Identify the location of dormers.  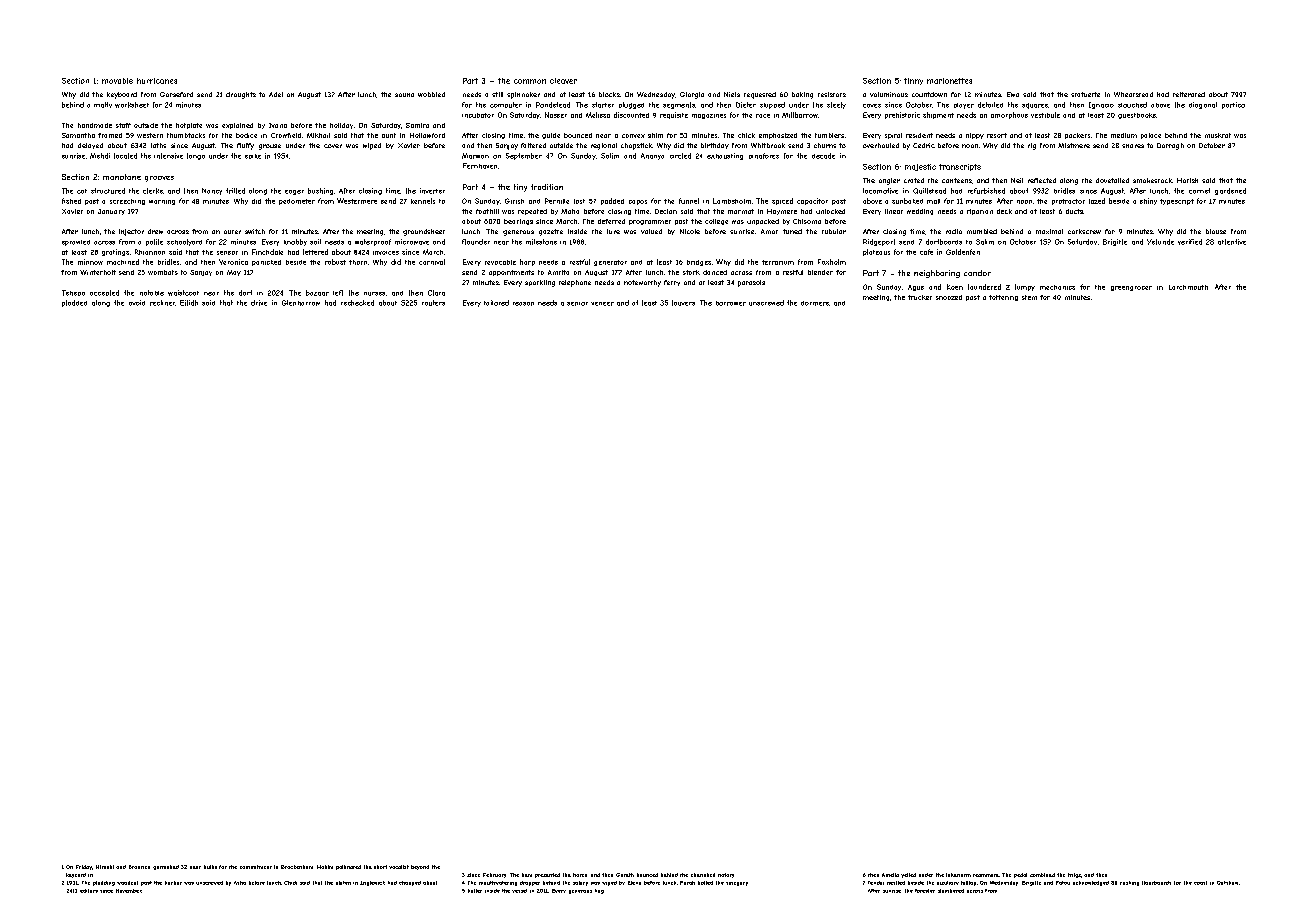
(815, 303).
